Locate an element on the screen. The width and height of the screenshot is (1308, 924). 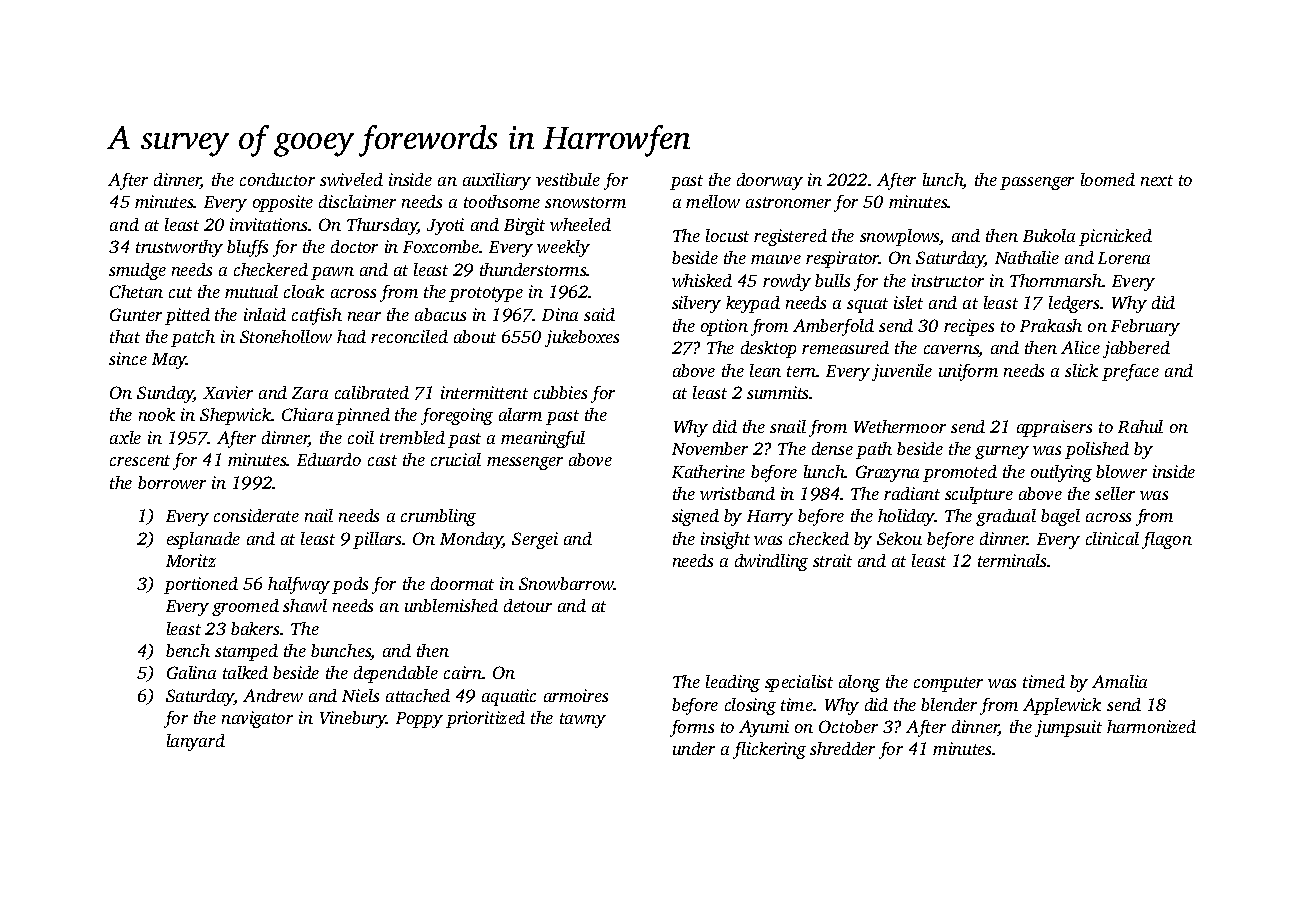
flickering is located at coordinates (769, 750).
